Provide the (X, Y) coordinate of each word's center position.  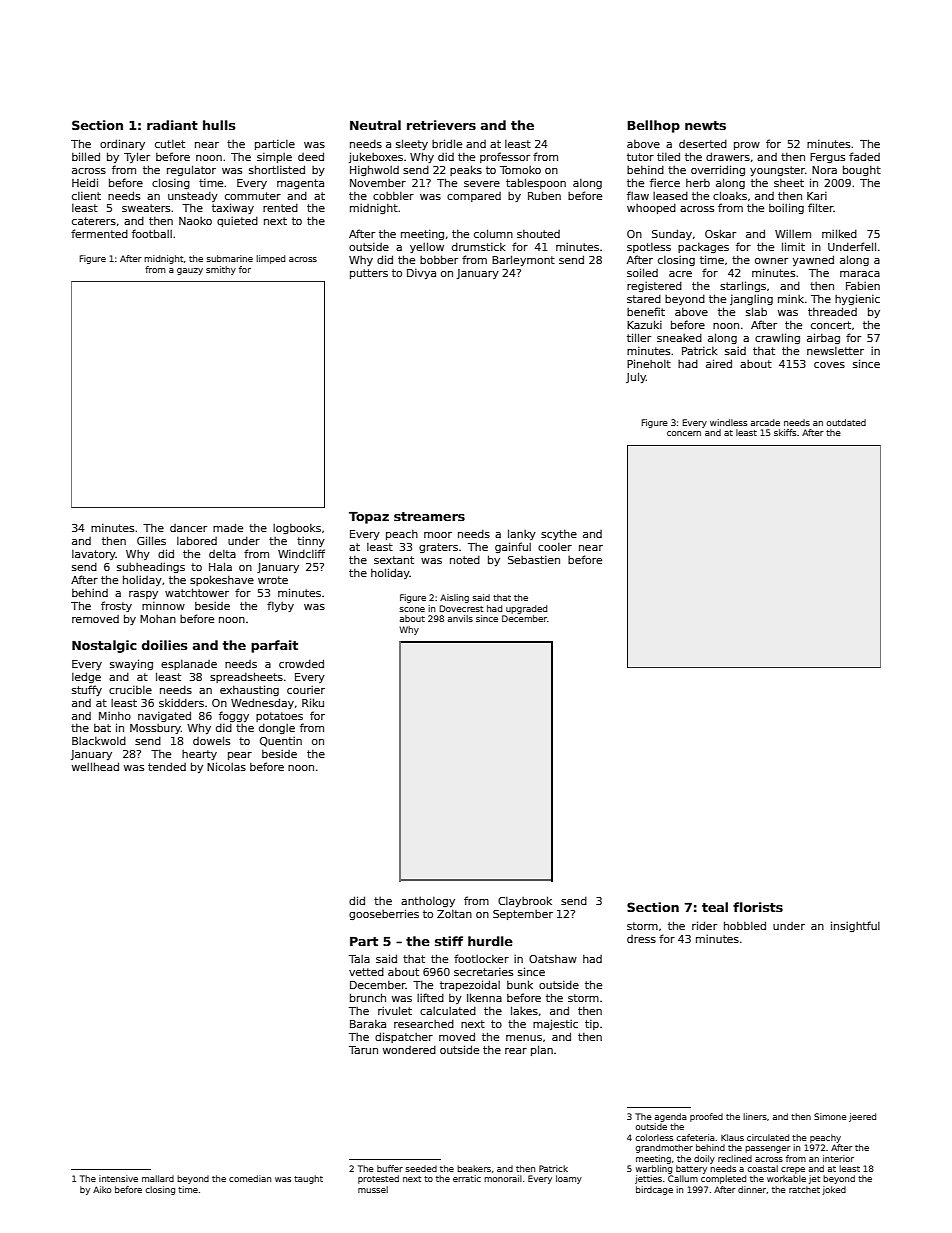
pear (240, 756)
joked (834, 1190)
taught (308, 1179)
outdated (846, 422)
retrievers (441, 125)
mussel (373, 1189)
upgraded (526, 609)
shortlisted (277, 169)
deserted (703, 143)
